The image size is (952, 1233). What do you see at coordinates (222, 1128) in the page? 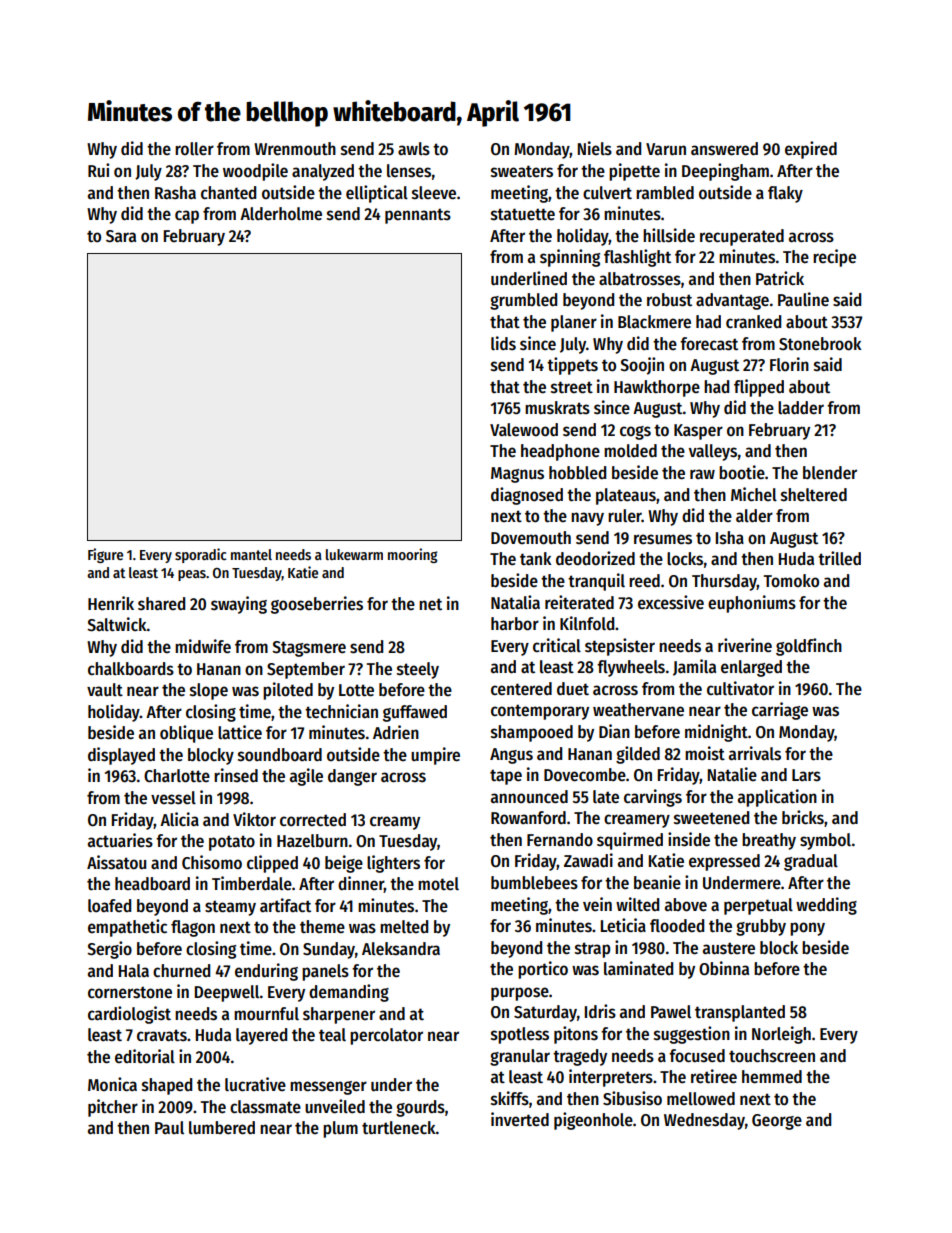
I see `lumbered` at bounding box center [222, 1128].
